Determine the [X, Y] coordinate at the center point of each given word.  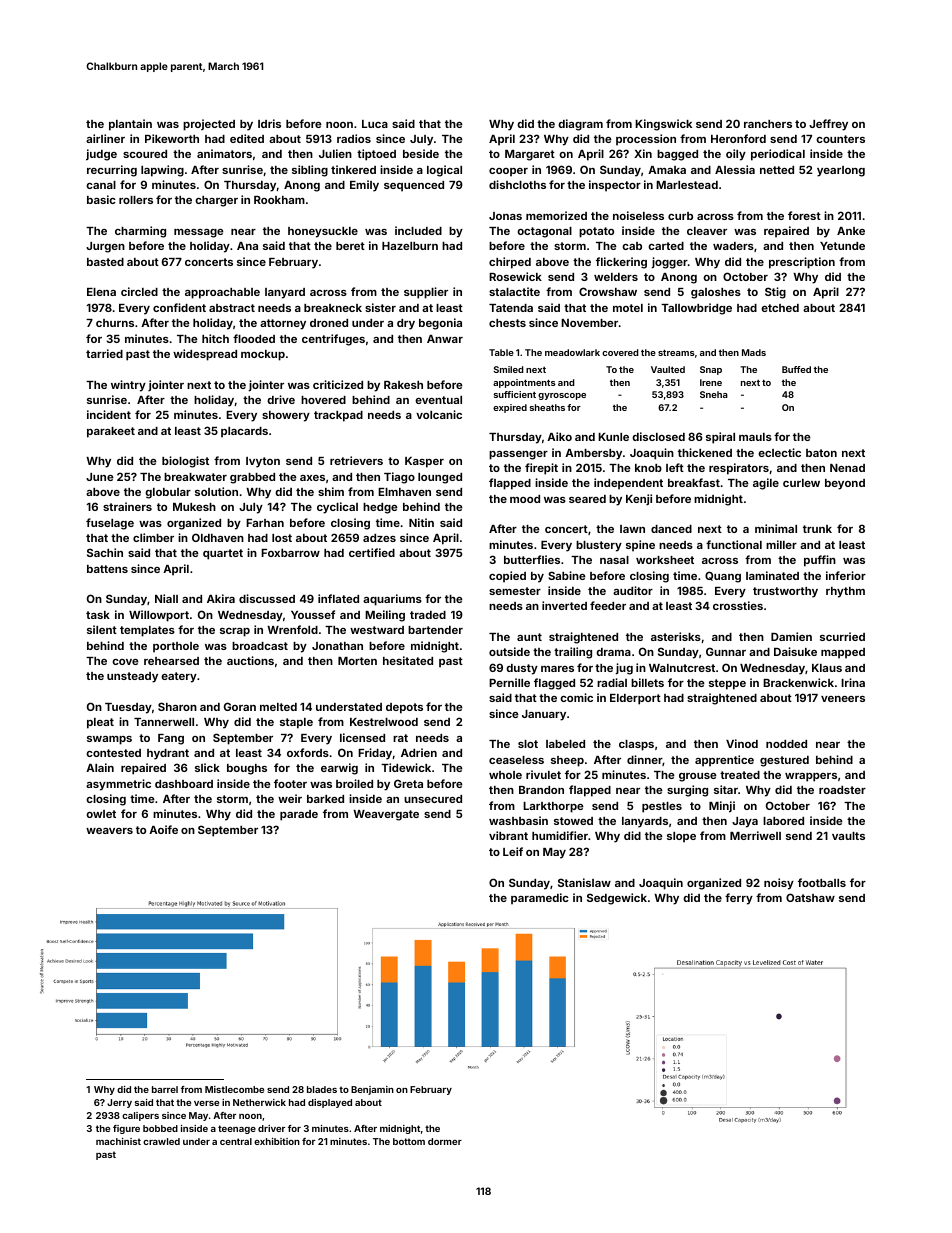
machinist [118, 1141]
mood [525, 499]
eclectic [779, 452]
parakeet [111, 432]
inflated [338, 598]
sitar [726, 789]
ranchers [768, 124]
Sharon [177, 706]
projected [209, 125]
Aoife [163, 829]
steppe [727, 684]
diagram [580, 125]
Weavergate [386, 815]
